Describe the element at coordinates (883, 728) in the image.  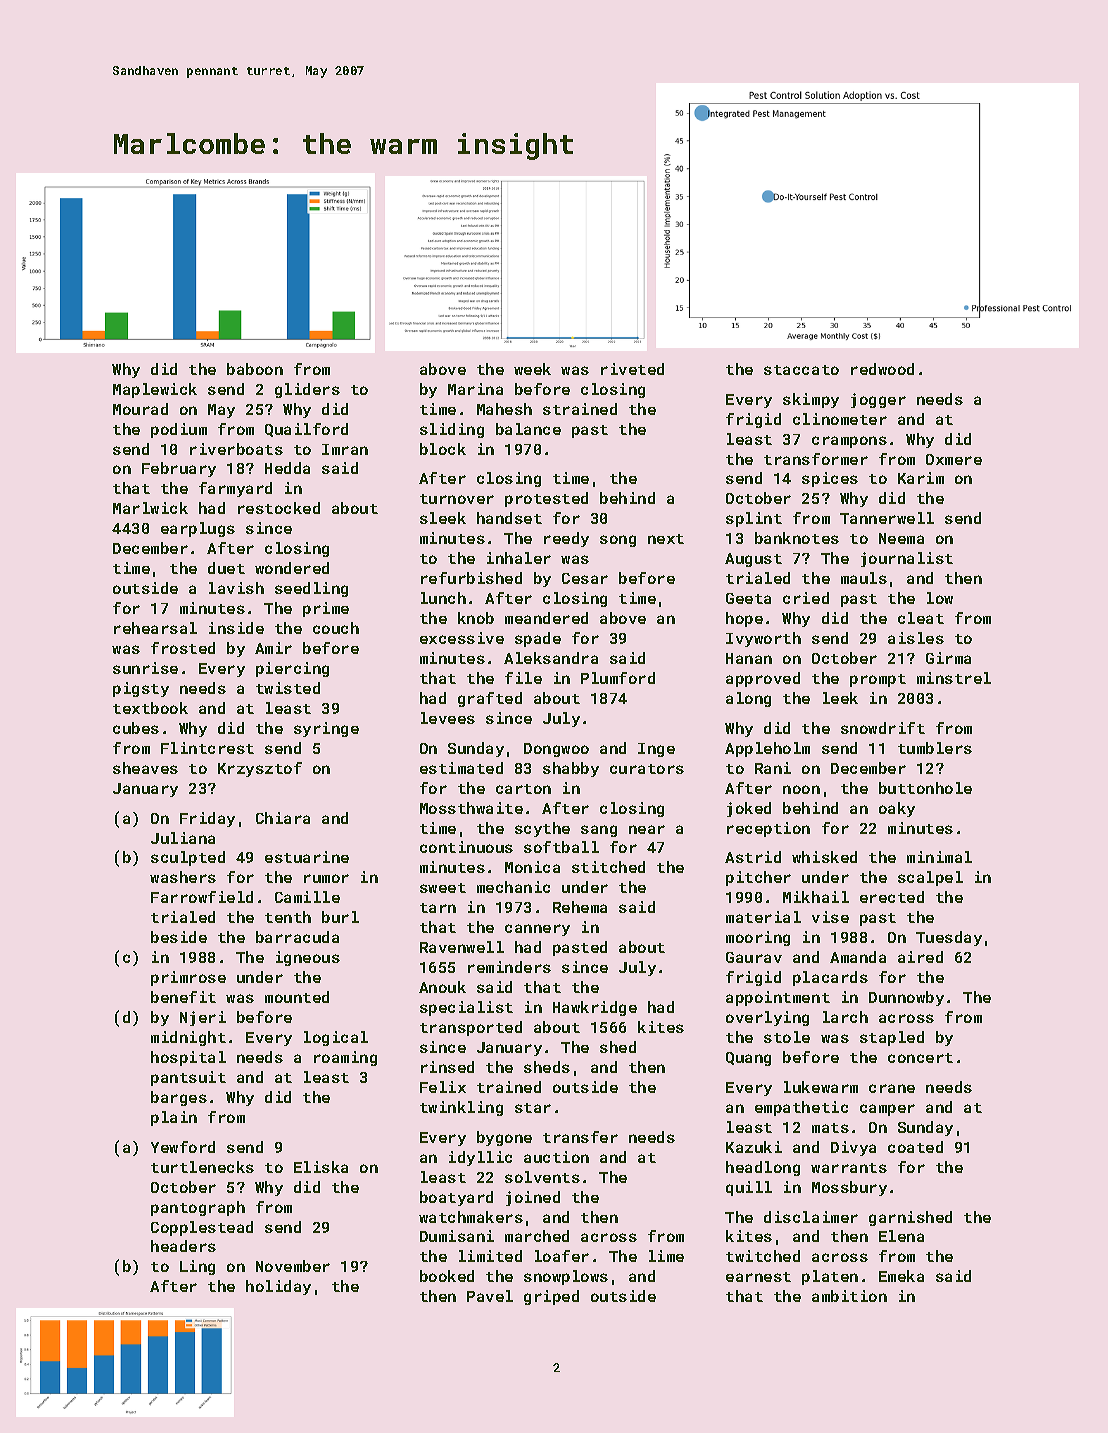
I see `snowdrift` at that location.
